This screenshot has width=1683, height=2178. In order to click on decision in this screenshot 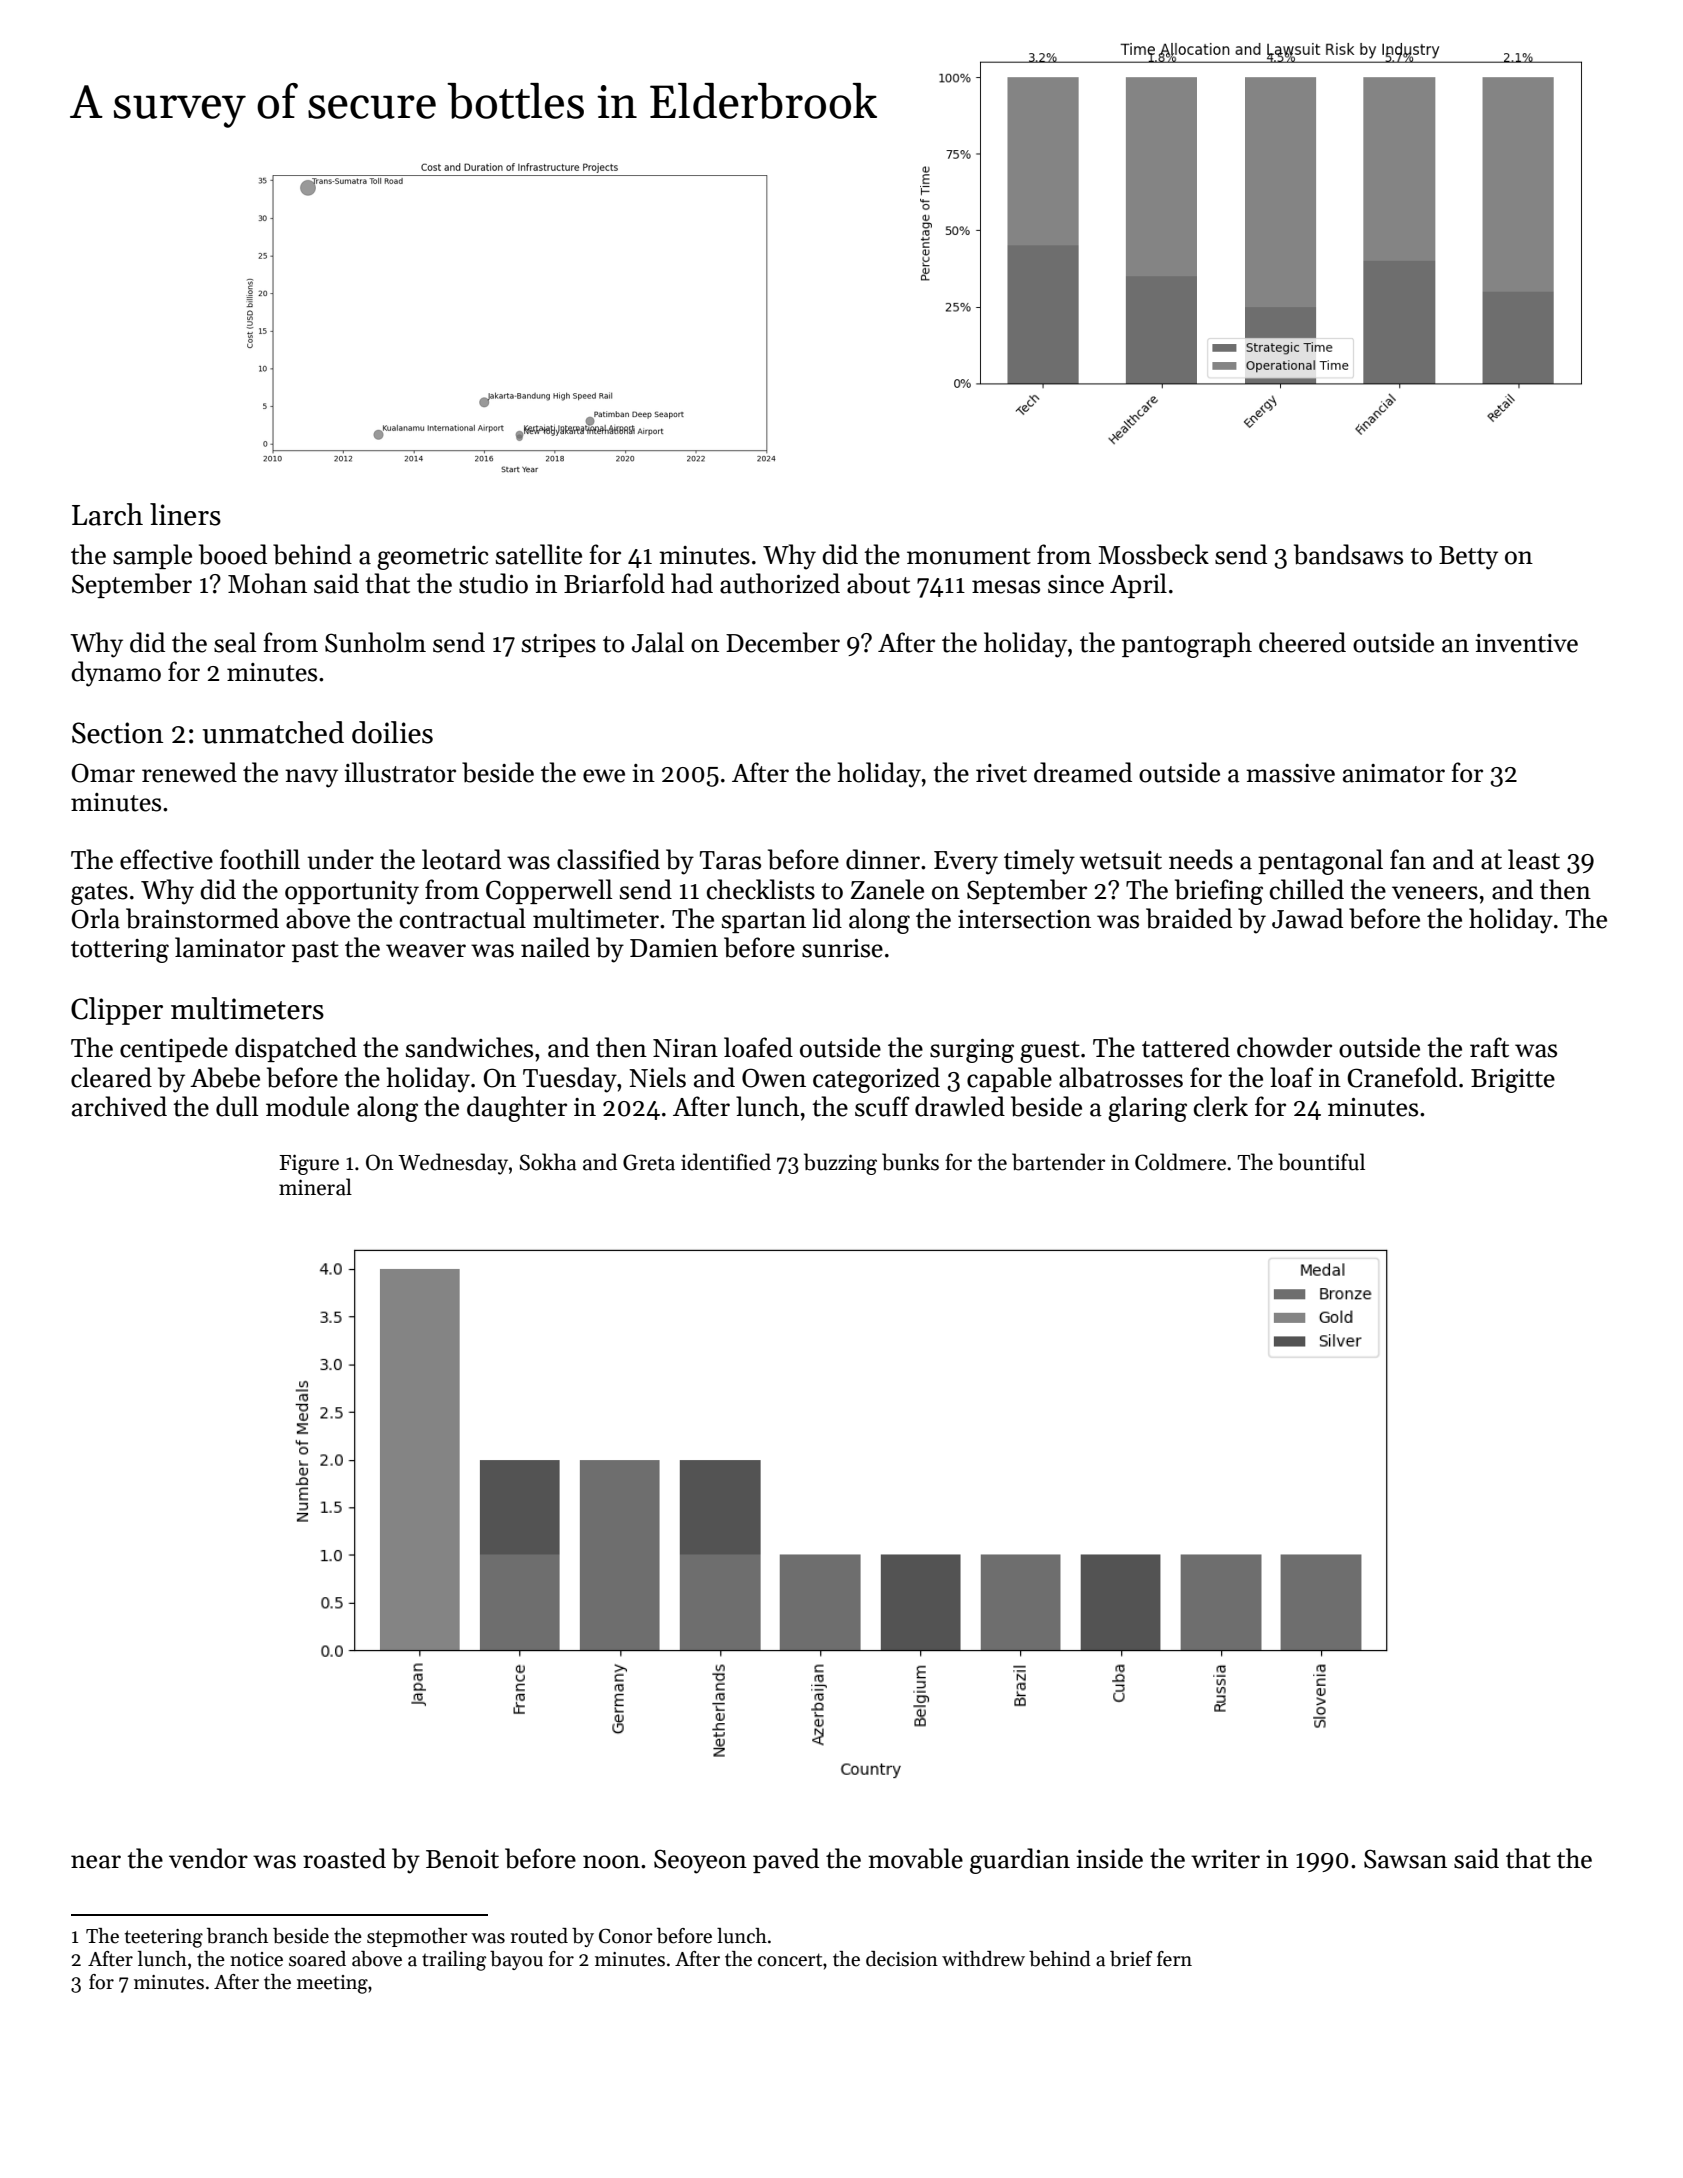, I will do `click(902, 1959)`.
